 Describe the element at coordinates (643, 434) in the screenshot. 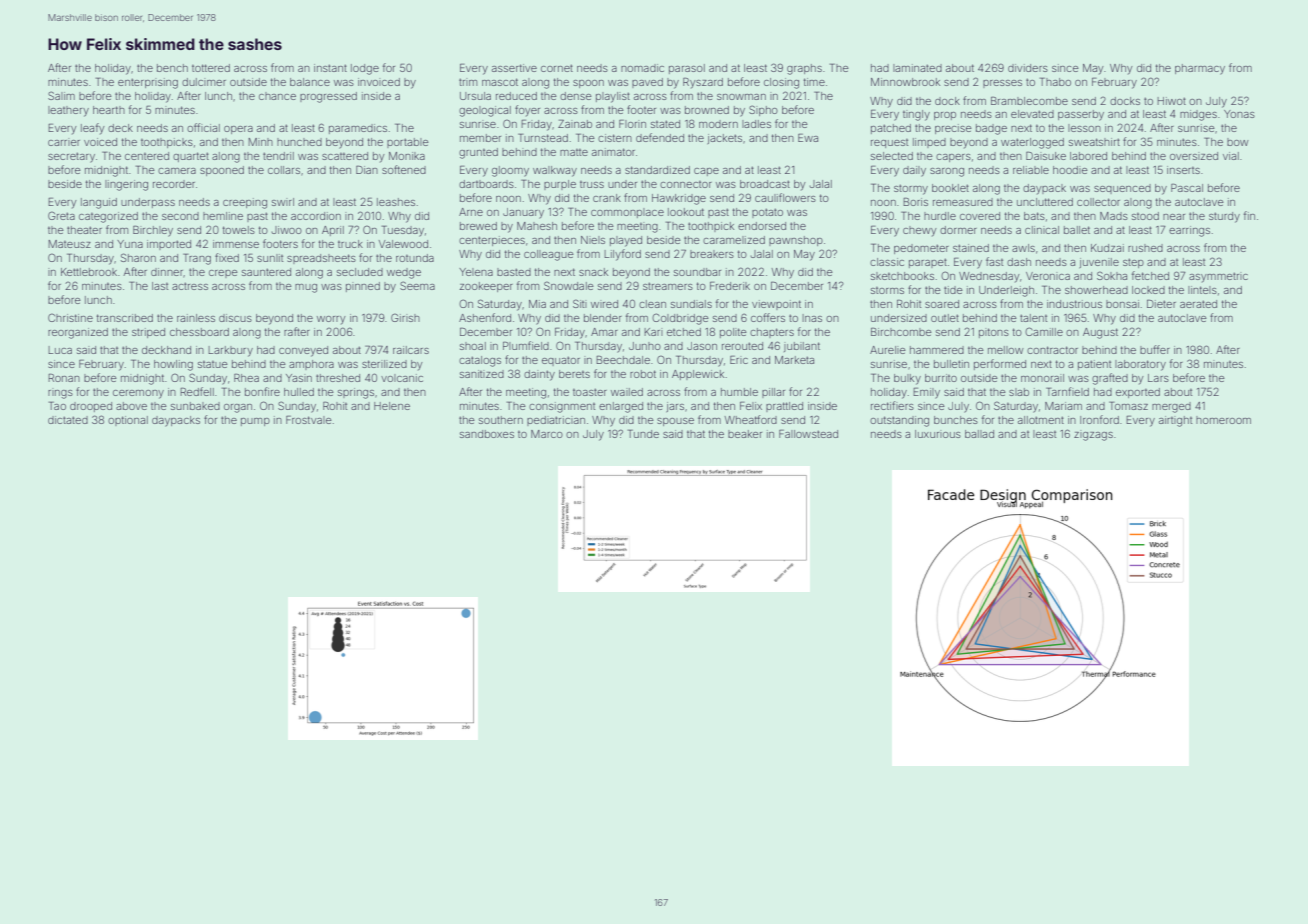

I see `Tunde` at that location.
